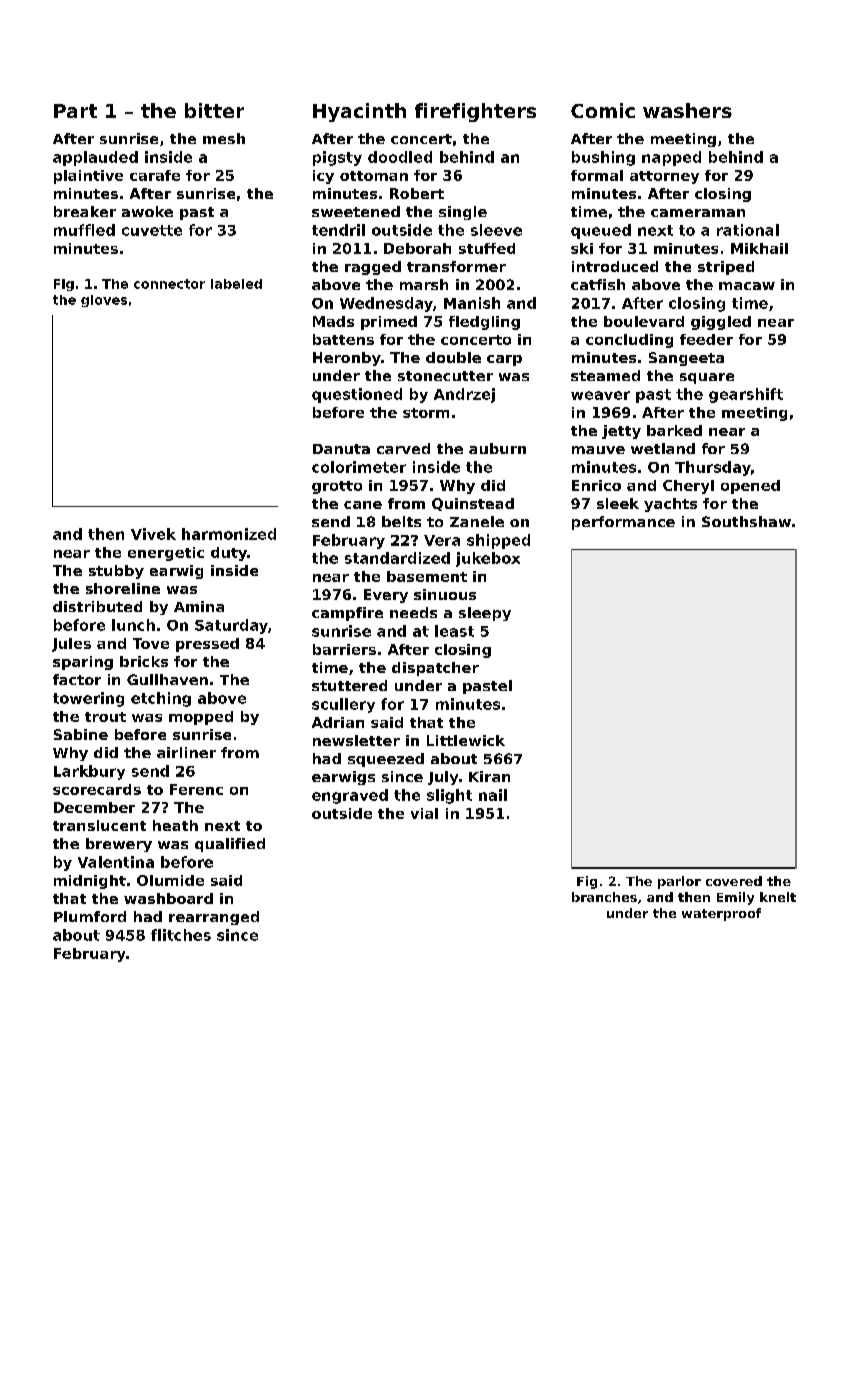 The image size is (849, 1400). What do you see at coordinates (475, 112) in the screenshot?
I see `firefighters` at bounding box center [475, 112].
